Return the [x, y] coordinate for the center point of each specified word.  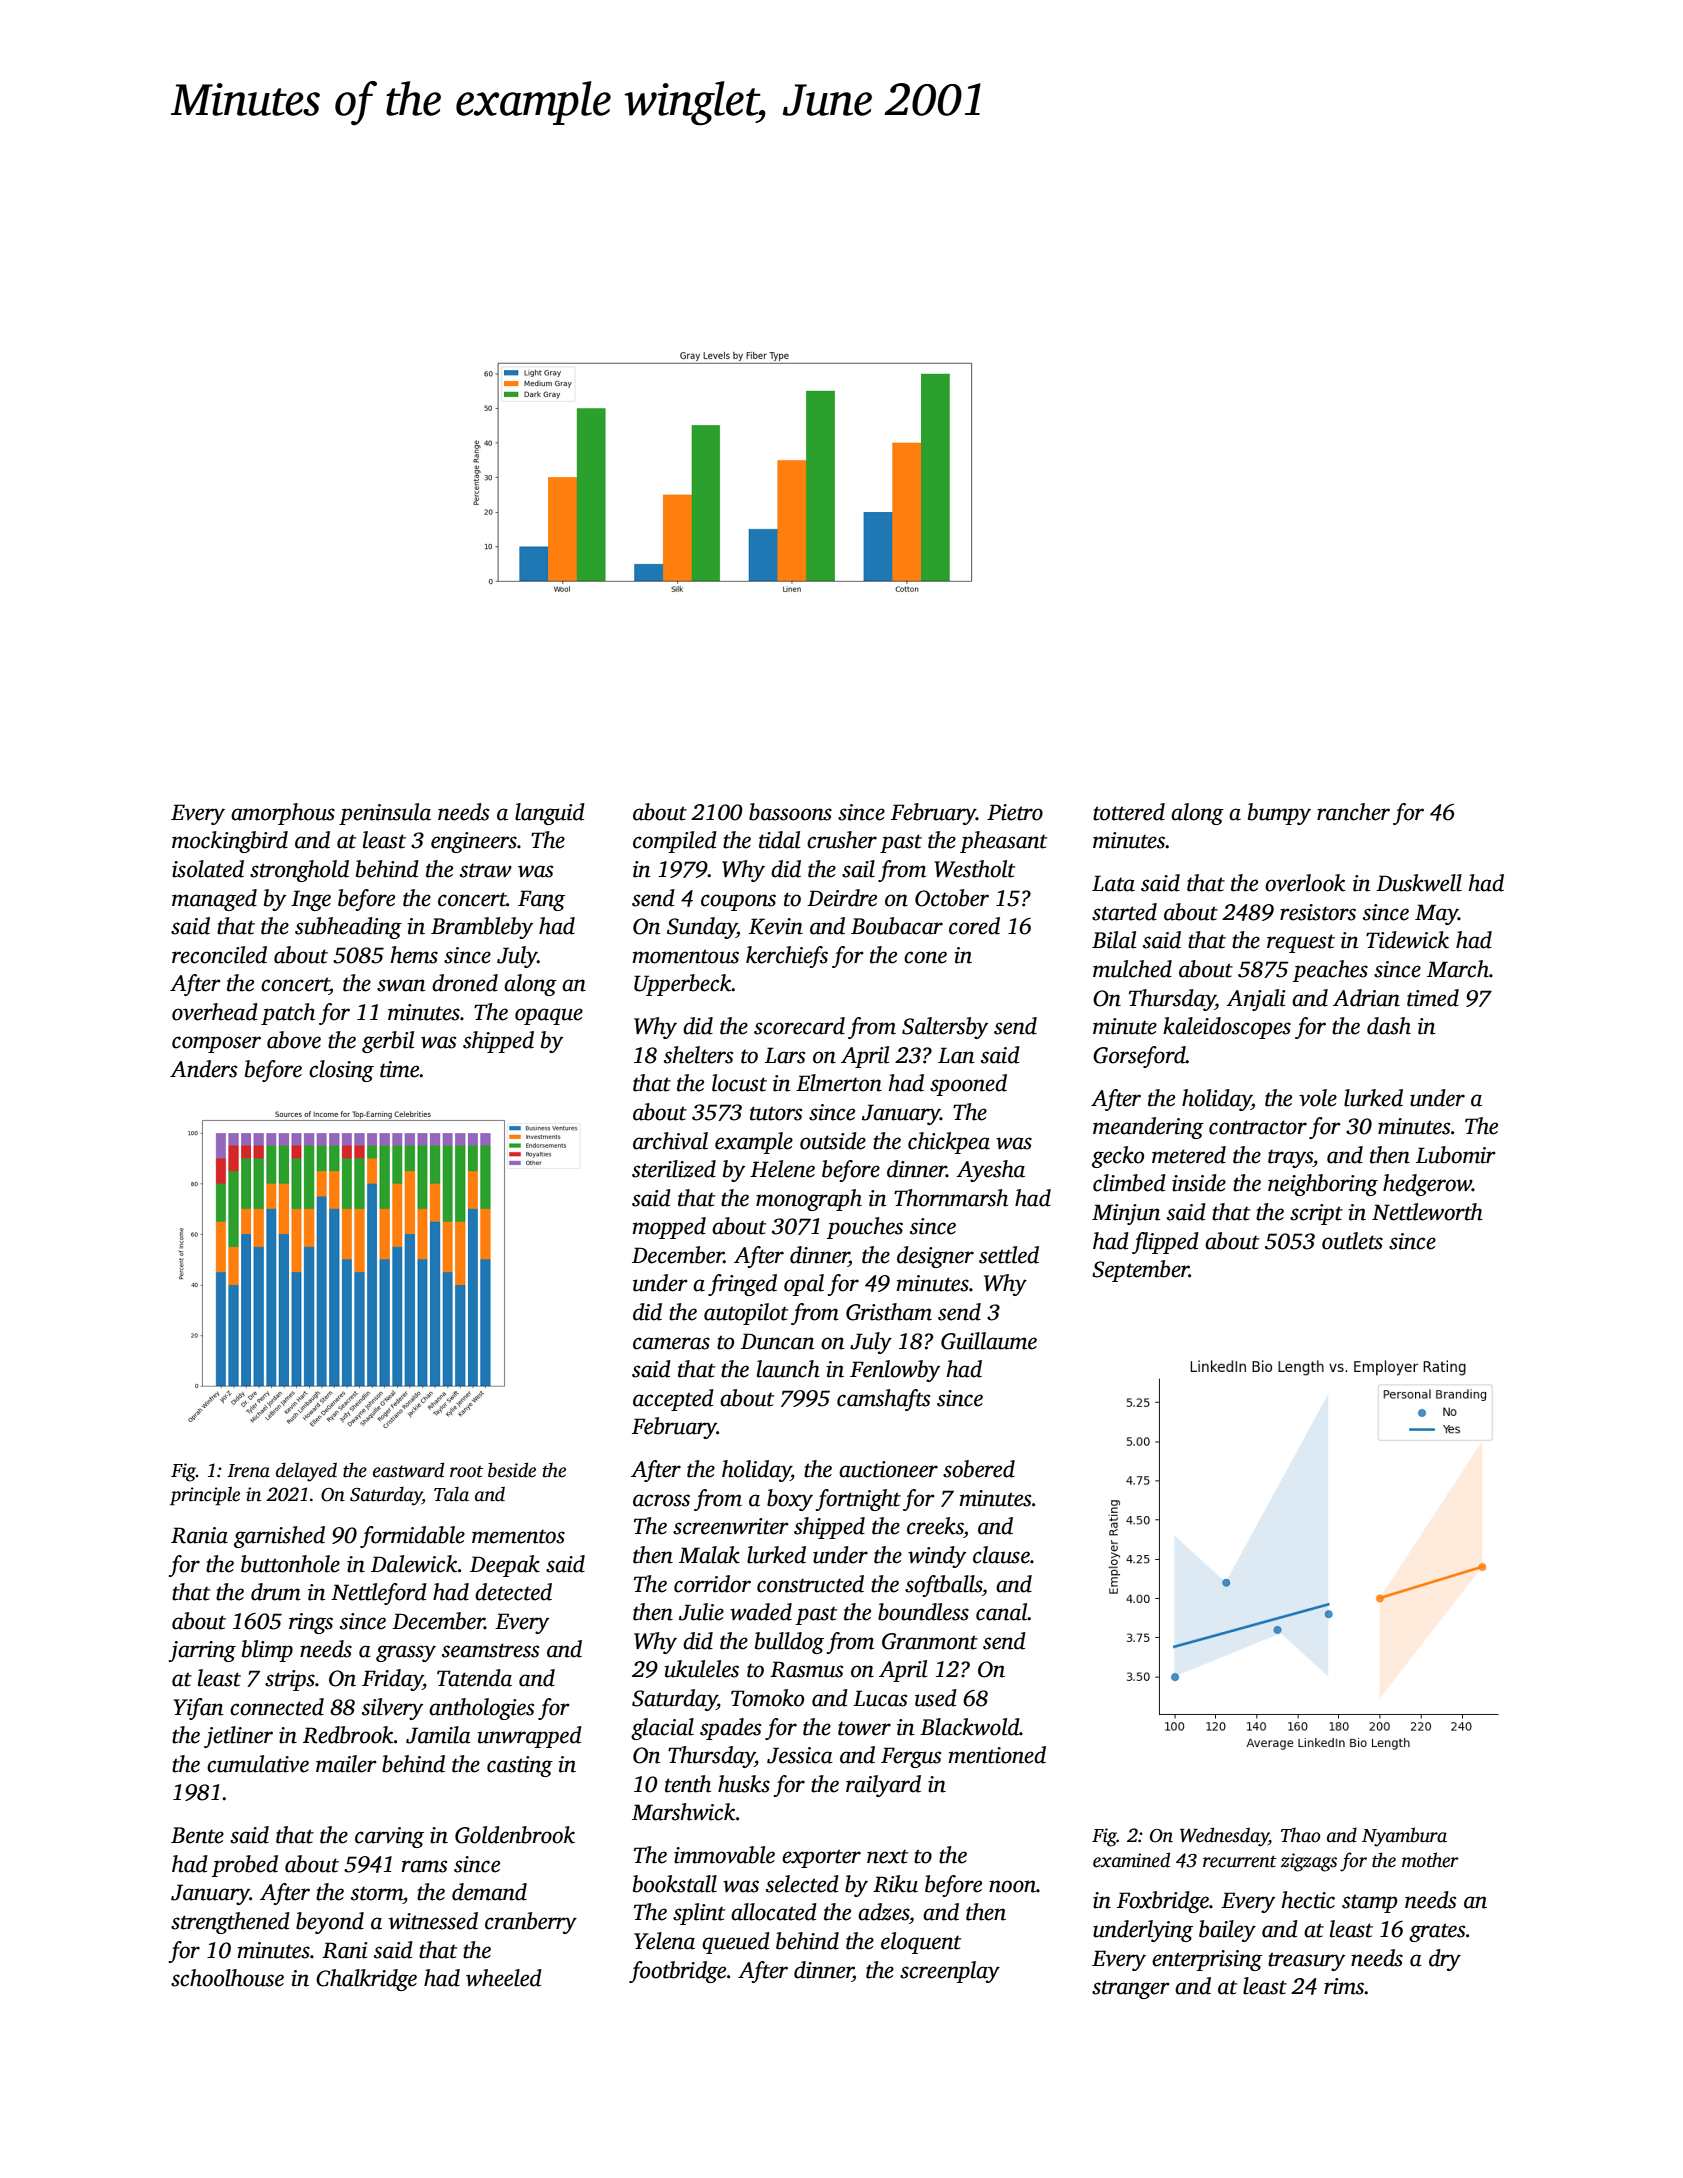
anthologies [481, 1709]
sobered [979, 1469]
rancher [1353, 812]
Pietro [1015, 812]
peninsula [385, 814]
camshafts [883, 1400]
